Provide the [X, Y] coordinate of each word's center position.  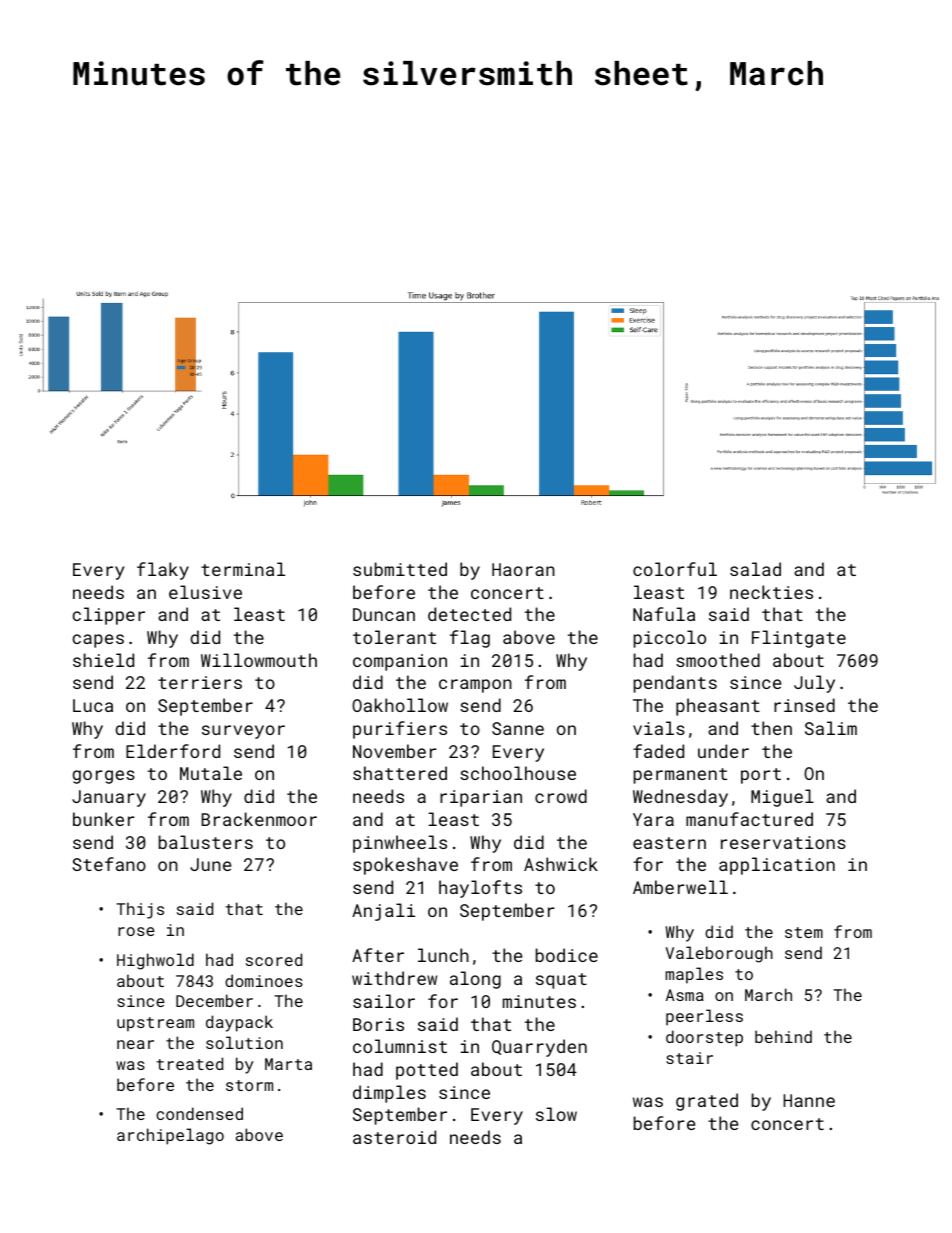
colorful [675, 569]
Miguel [782, 798]
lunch [443, 955]
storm [249, 1085]
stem [804, 932]
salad [755, 569]
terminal [243, 569]
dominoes [264, 980]
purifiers [400, 730]
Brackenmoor [259, 819]
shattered [400, 773]
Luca [93, 705]
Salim [831, 728]
